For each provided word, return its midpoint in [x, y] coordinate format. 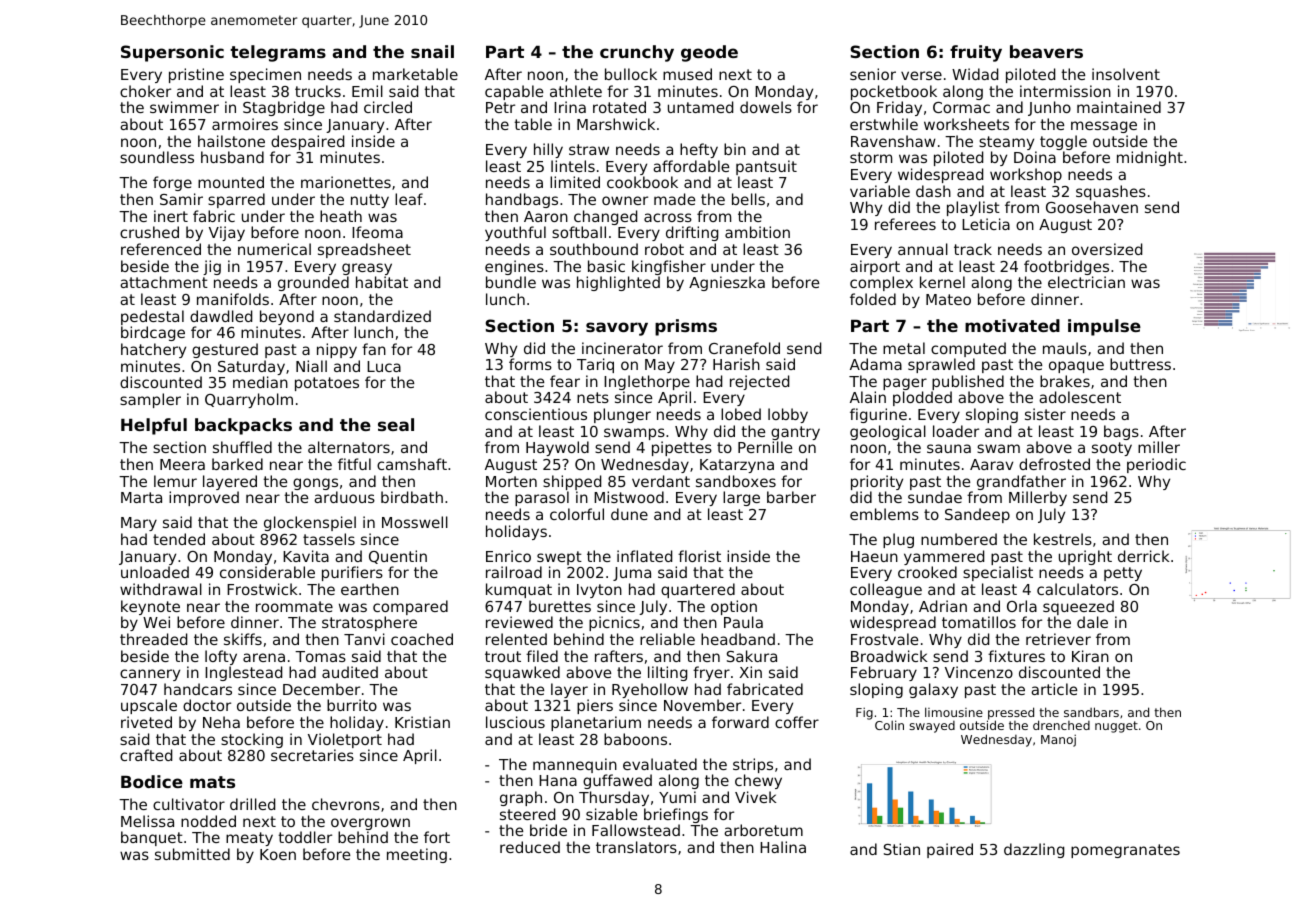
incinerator [622, 348]
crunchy [637, 53]
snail [432, 51]
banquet [152, 838]
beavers [1046, 51]
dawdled [221, 316]
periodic [1156, 465]
